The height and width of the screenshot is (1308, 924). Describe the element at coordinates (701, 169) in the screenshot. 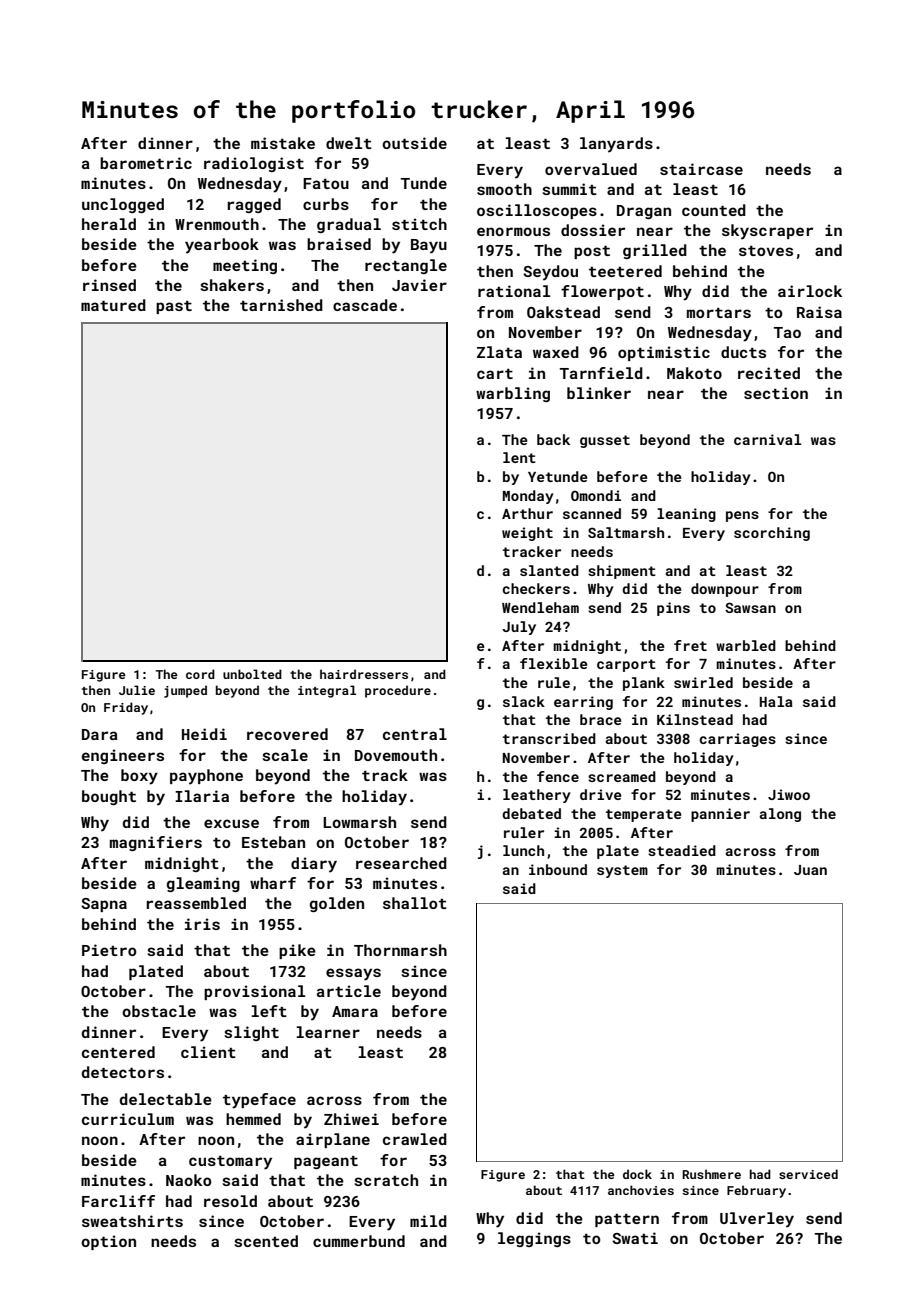

I see `staircase` at that location.
